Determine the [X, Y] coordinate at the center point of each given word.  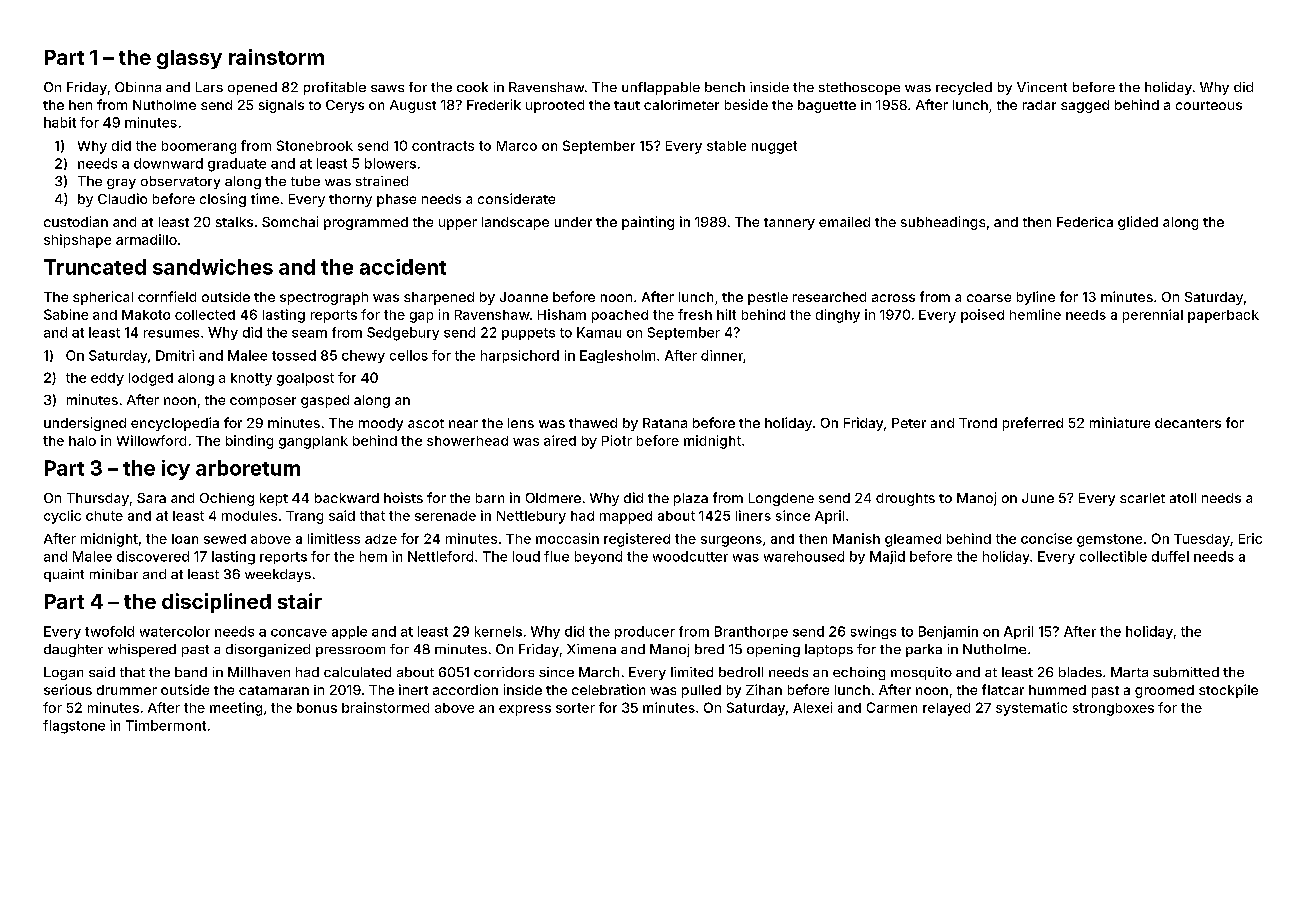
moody [381, 424]
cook [472, 87]
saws [387, 88]
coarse [989, 298]
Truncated [95, 267]
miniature [1120, 422]
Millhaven [259, 672]
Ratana [665, 423]
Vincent [1042, 87]
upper [458, 224]
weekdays [278, 575]
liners [753, 515]
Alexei [812, 707]
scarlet [1142, 498]
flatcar [1003, 689]
